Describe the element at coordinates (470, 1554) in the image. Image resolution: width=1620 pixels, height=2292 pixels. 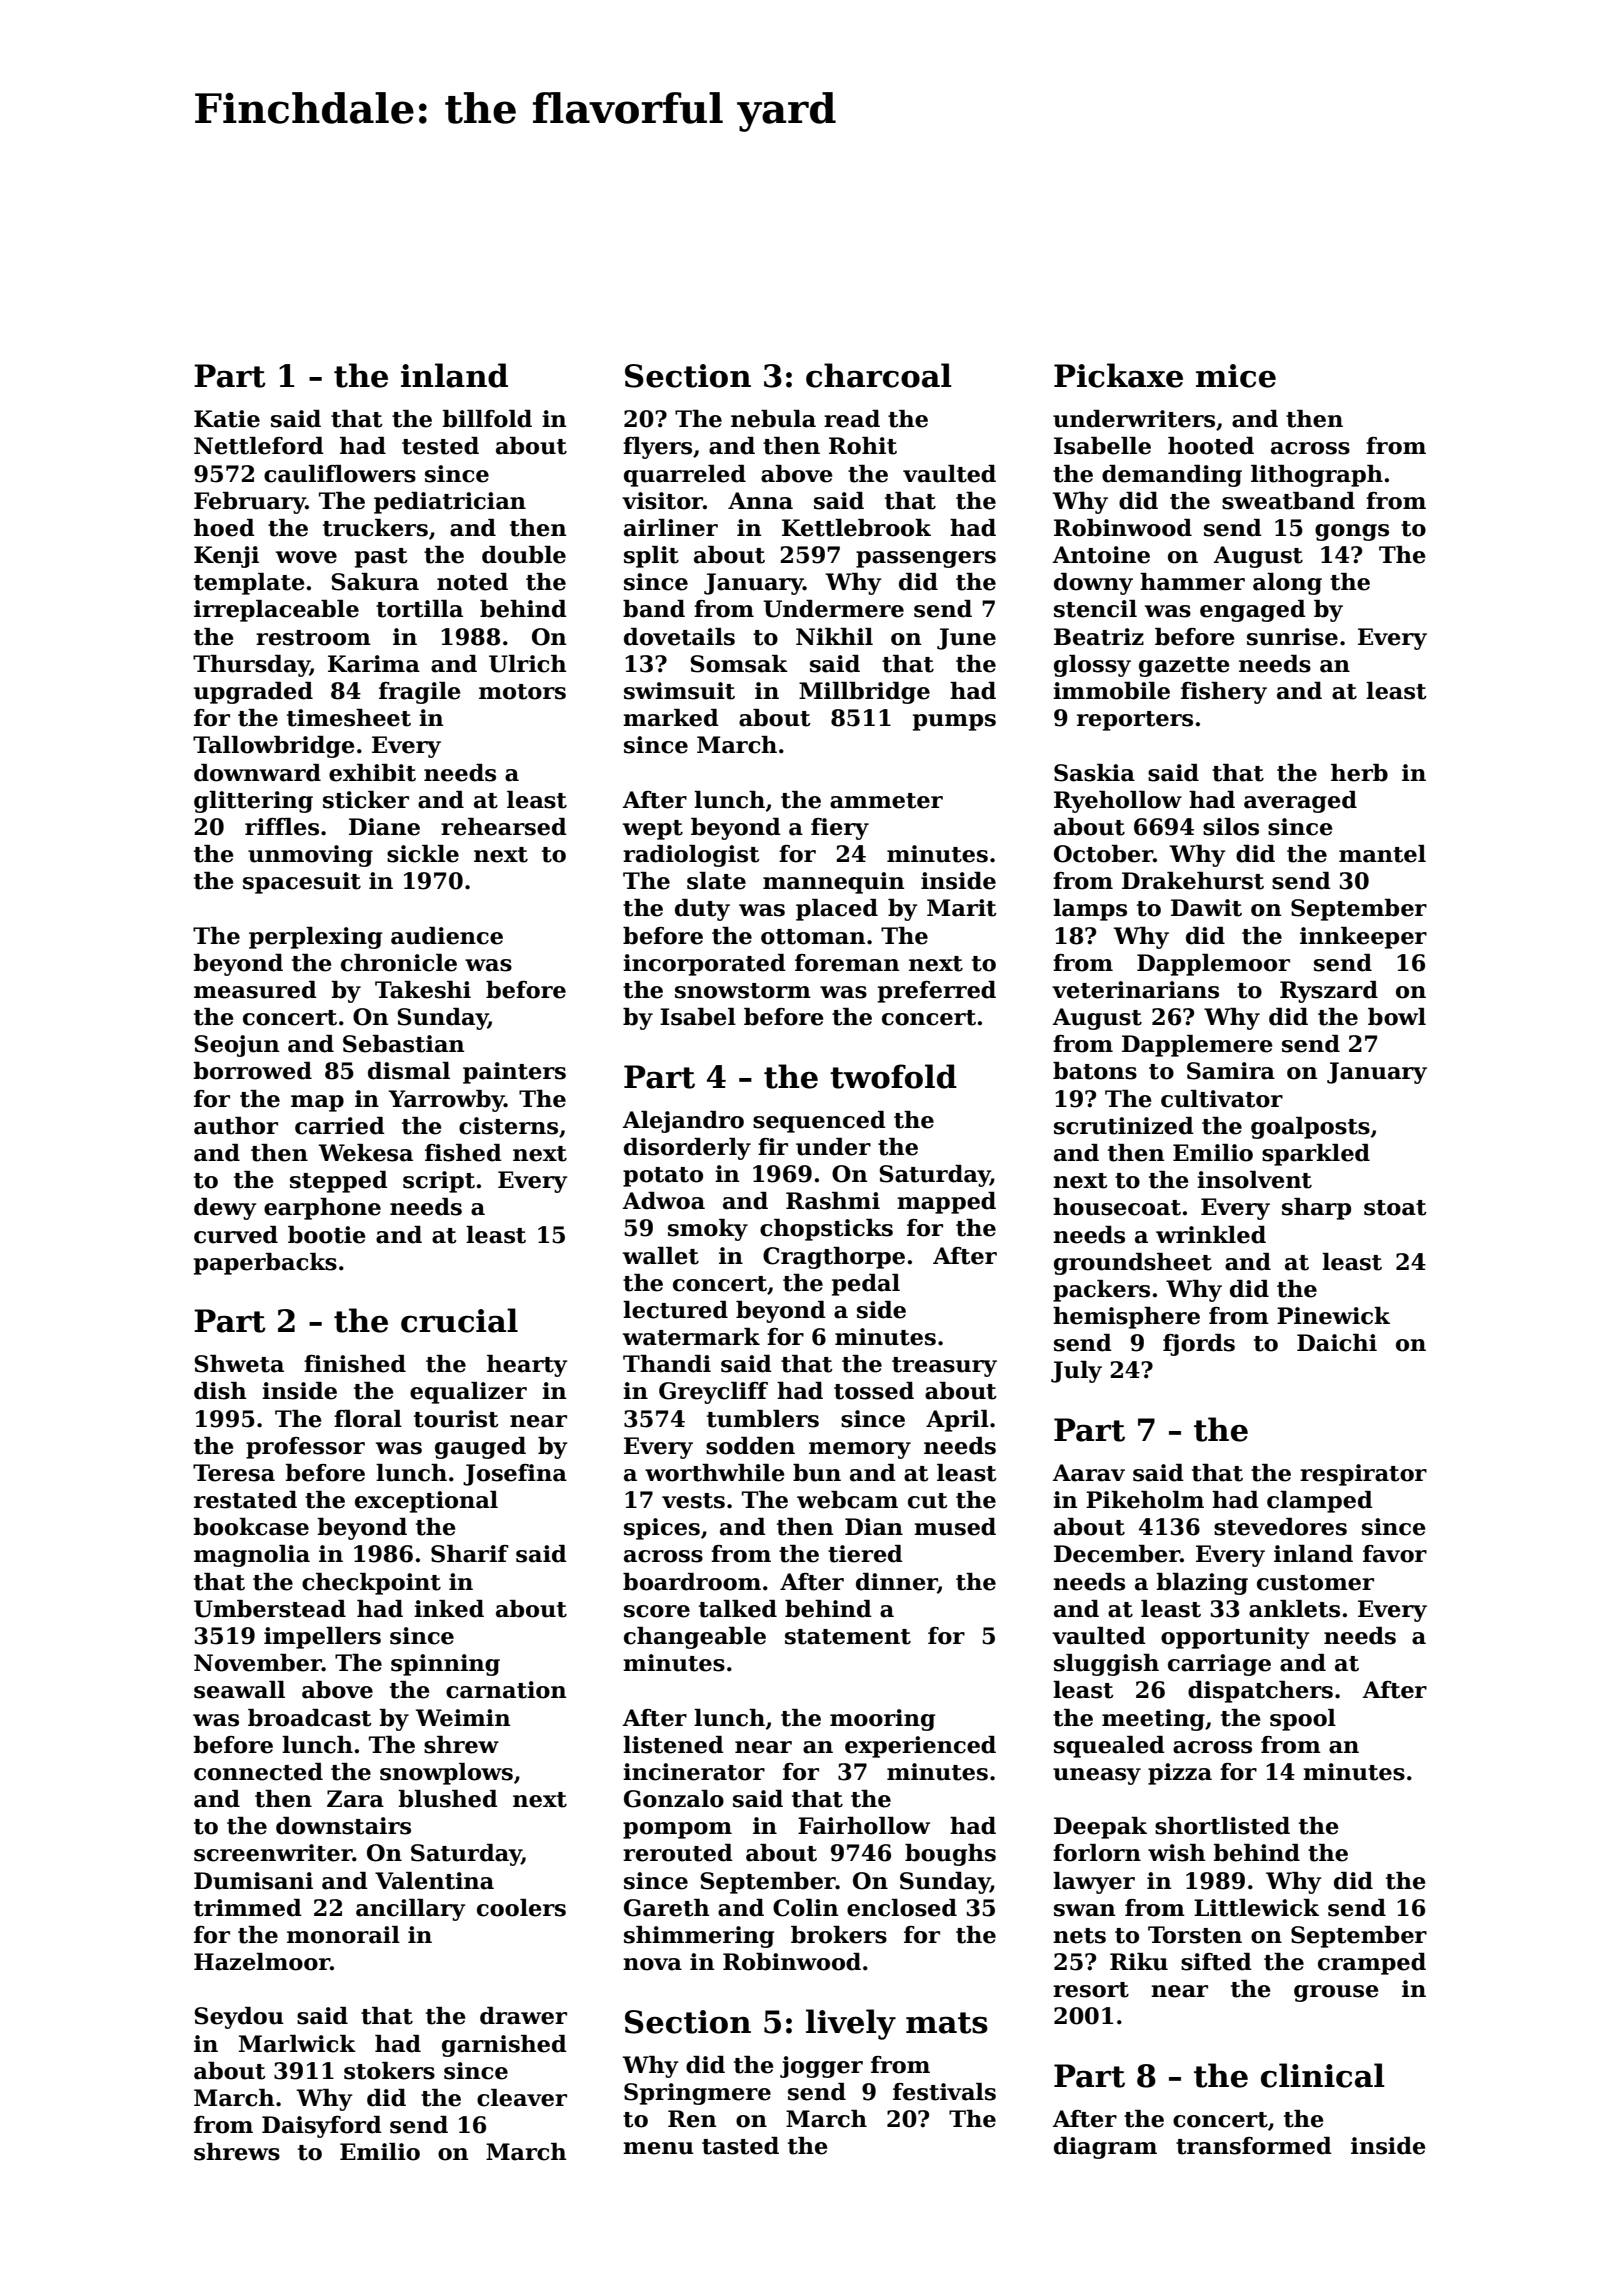
I see `Sharif` at that location.
